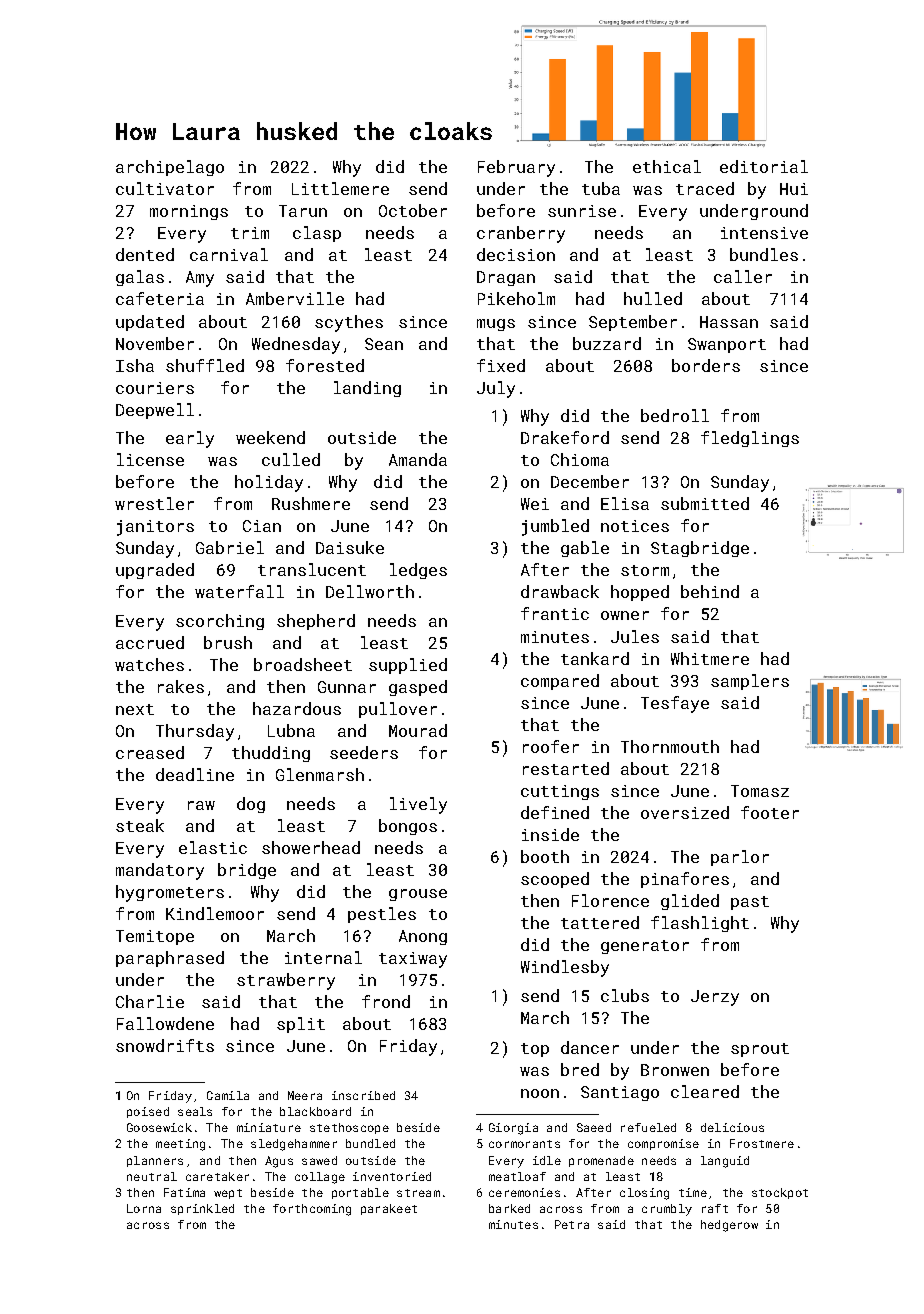 The height and width of the document is (1314, 924). What do you see at coordinates (710, 658) in the document?
I see `Whitmere` at bounding box center [710, 658].
